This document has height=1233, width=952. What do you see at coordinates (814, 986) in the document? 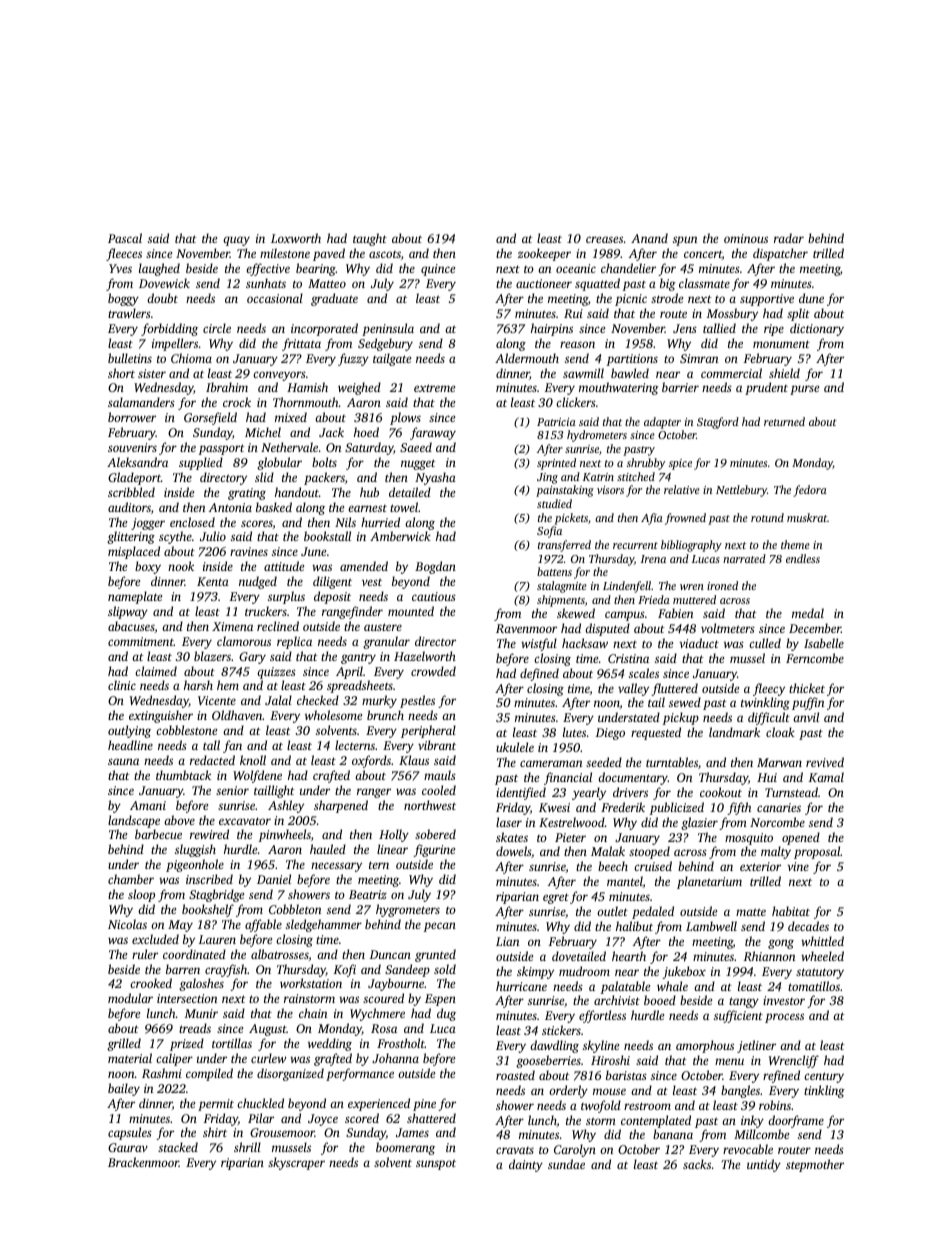
I see `tomatillos` at bounding box center [814, 986].
